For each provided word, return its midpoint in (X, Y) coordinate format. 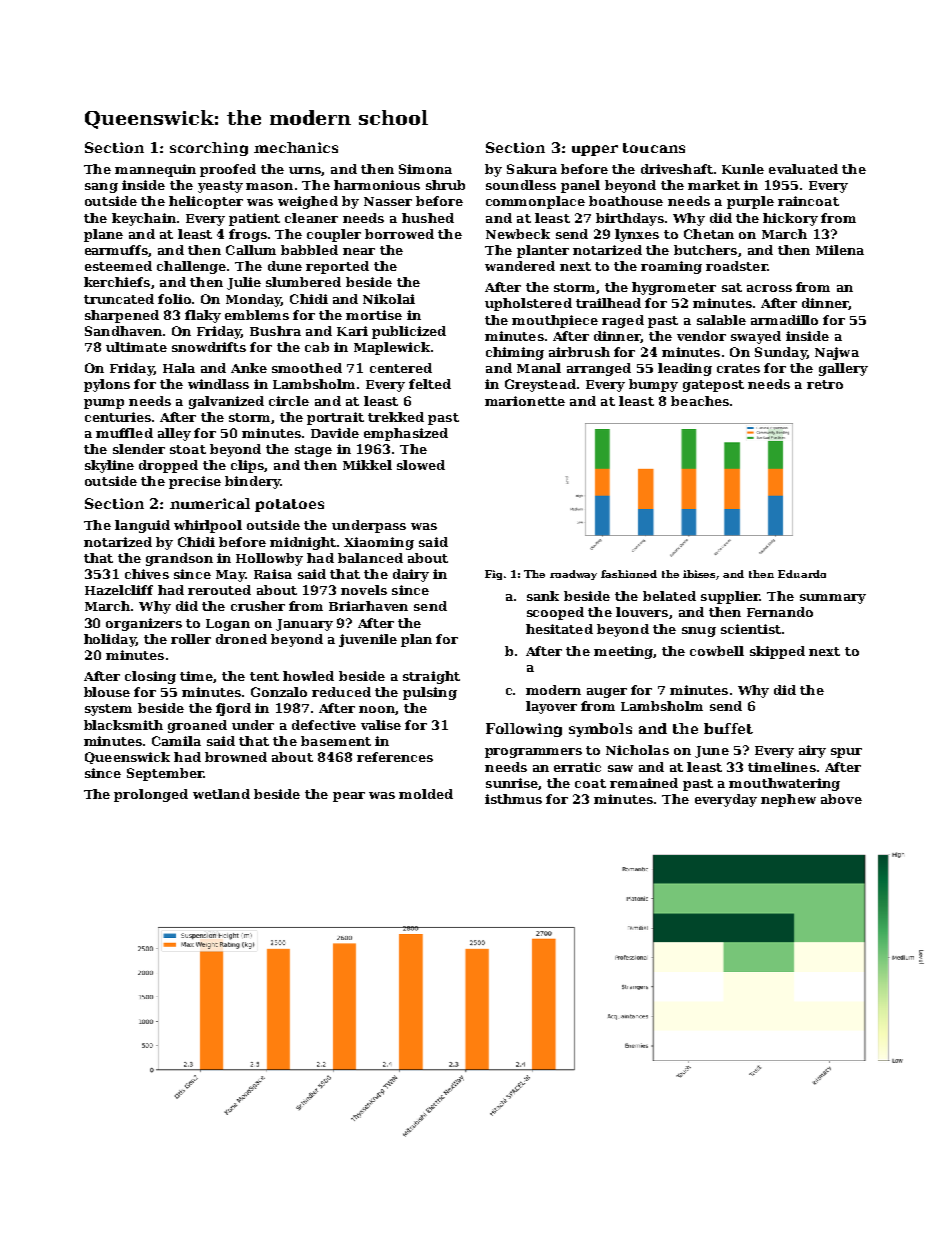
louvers (642, 612)
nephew (788, 800)
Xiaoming (379, 543)
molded (426, 794)
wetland (221, 794)
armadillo (784, 320)
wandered (520, 266)
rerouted (219, 590)
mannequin (155, 170)
